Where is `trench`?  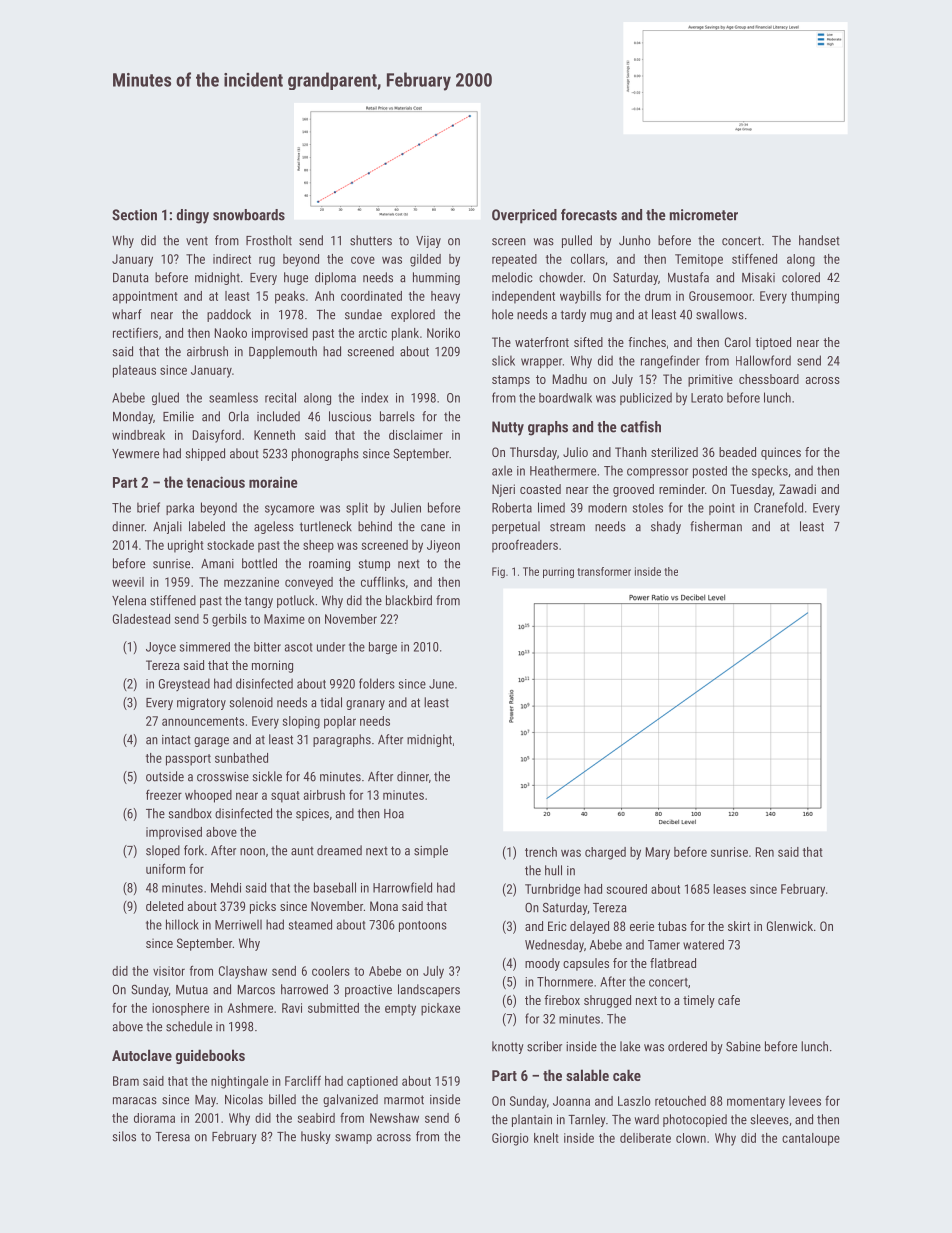
trench is located at coordinates (541, 852).
